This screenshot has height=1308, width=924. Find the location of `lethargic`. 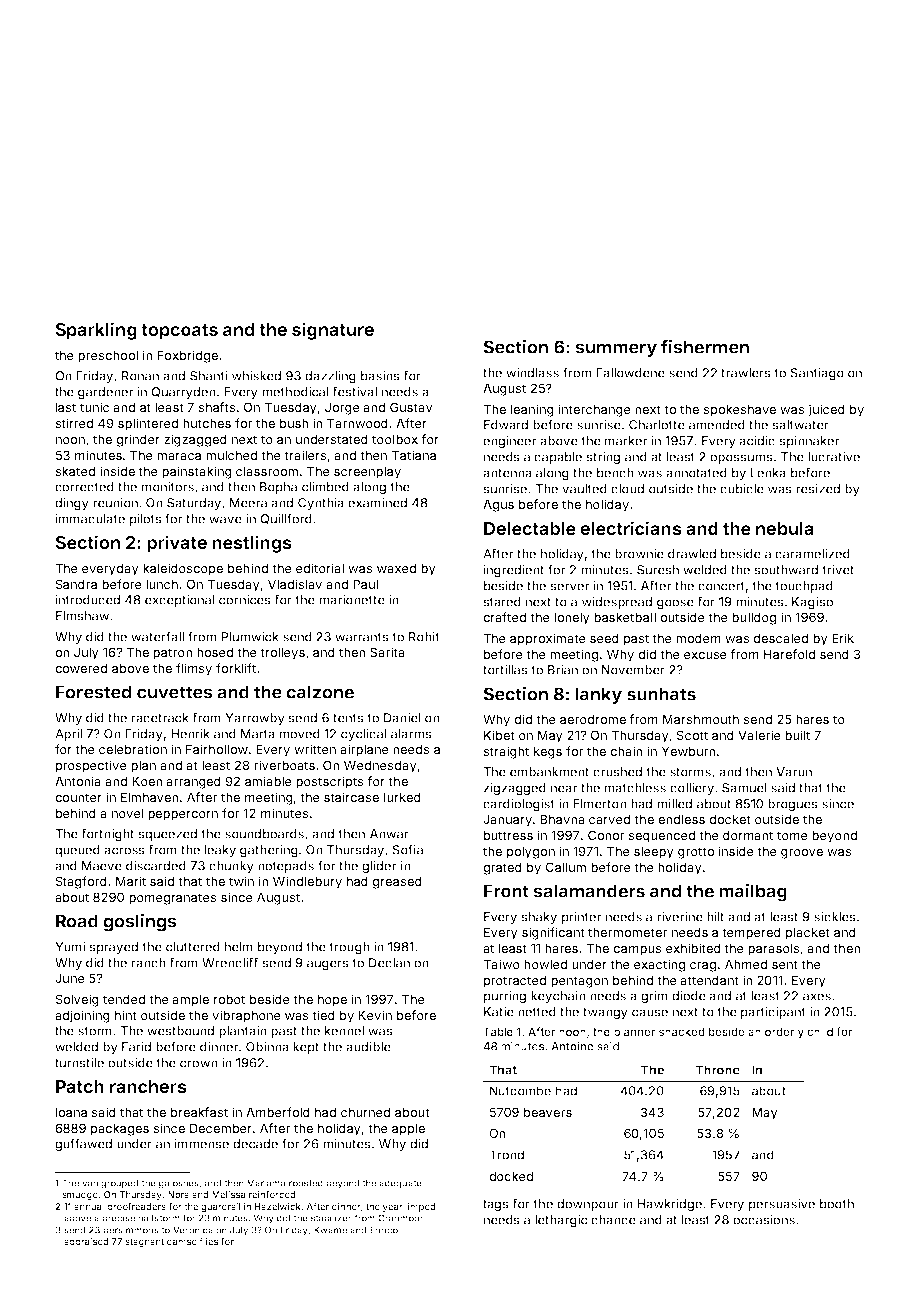

lethargic is located at coordinates (561, 1221).
